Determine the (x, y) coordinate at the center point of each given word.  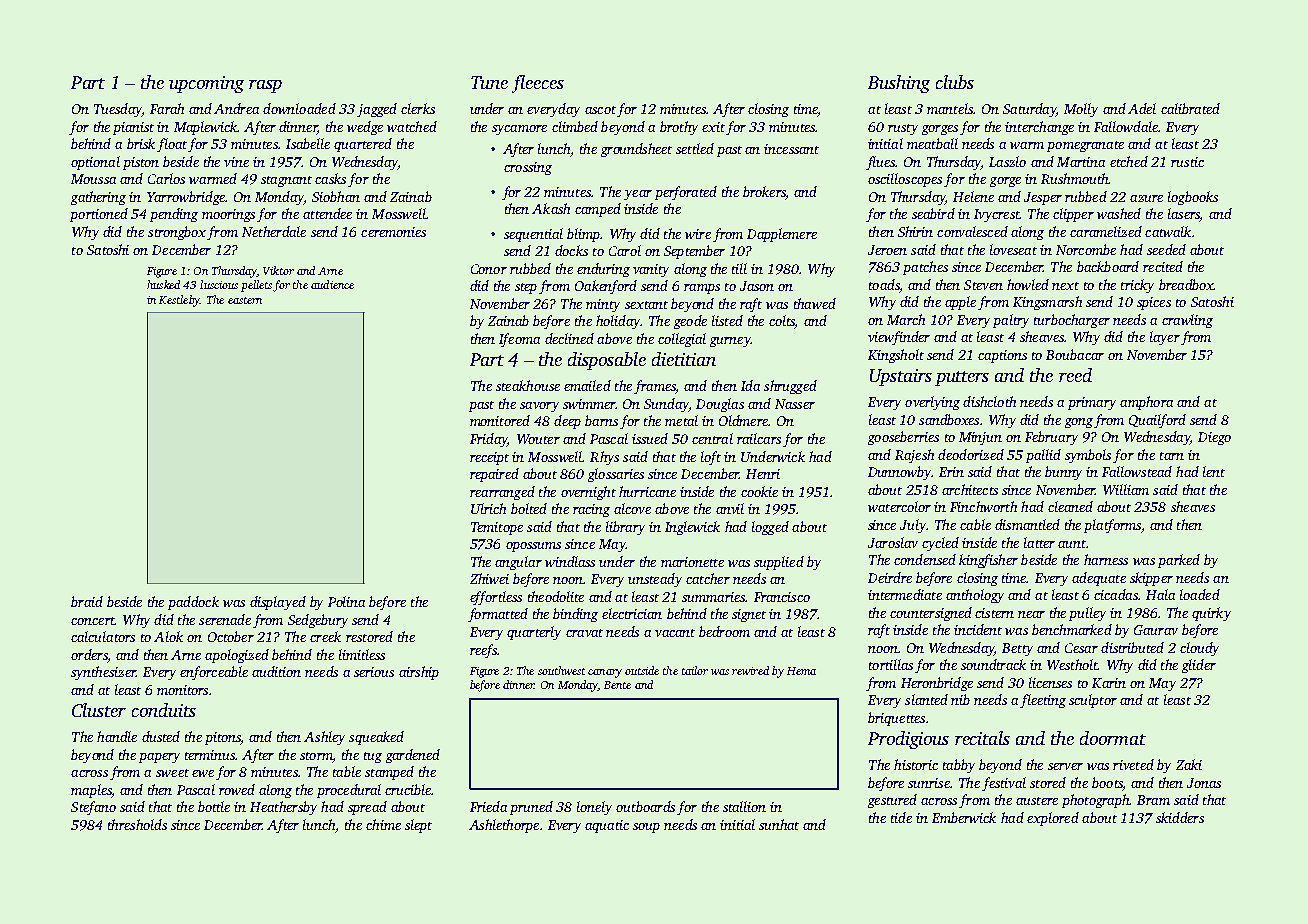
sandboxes (949, 419)
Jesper (1043, 198)
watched (412, 126)
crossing (528, 168)
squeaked (376, 738)
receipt (489, 458)
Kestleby (179, 301)
